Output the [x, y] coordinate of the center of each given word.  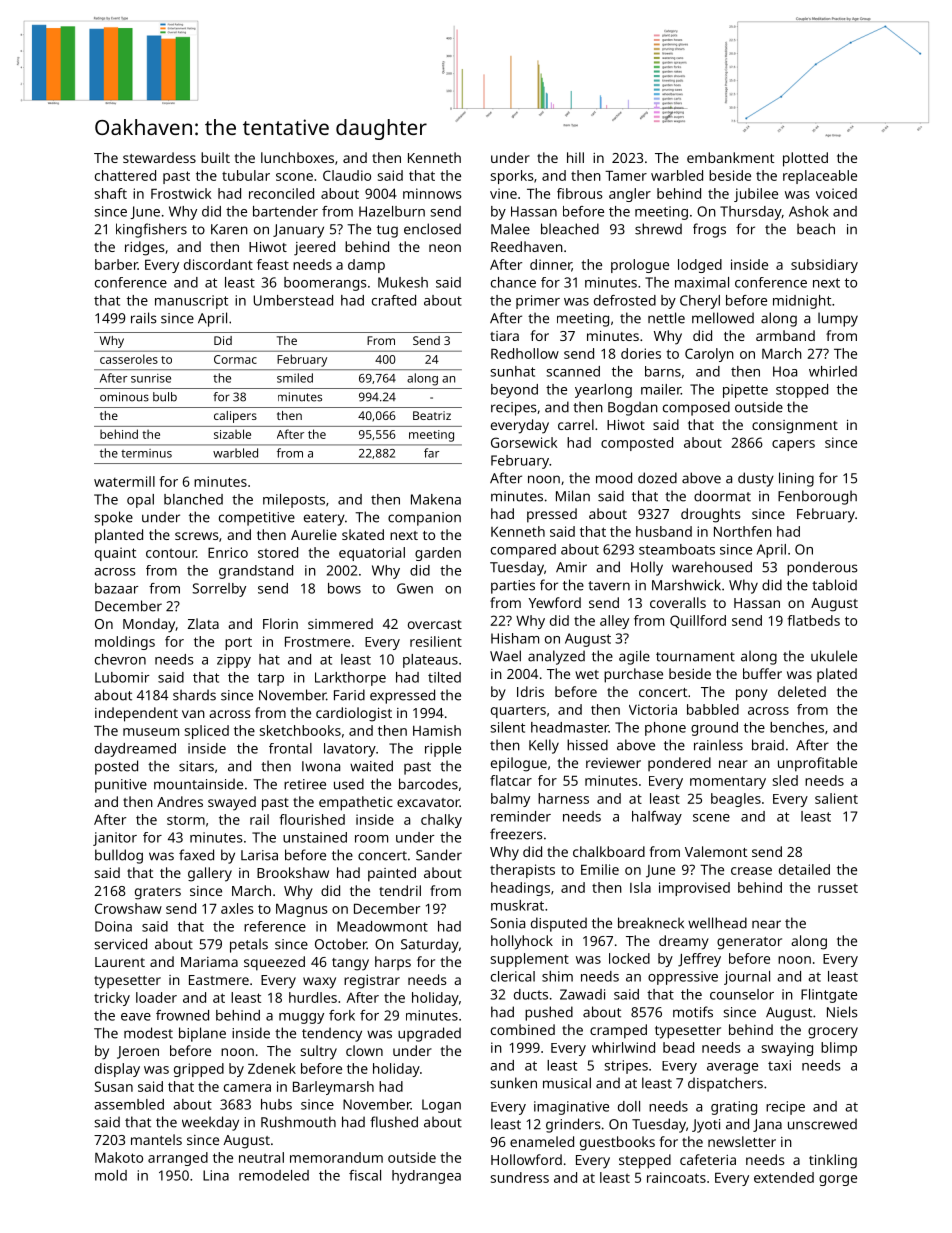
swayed [232, 803]
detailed [804, 869]
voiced [836, 193]
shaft [111, 193]
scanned [573, 371]
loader [156, 997]
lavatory [350, 750]
